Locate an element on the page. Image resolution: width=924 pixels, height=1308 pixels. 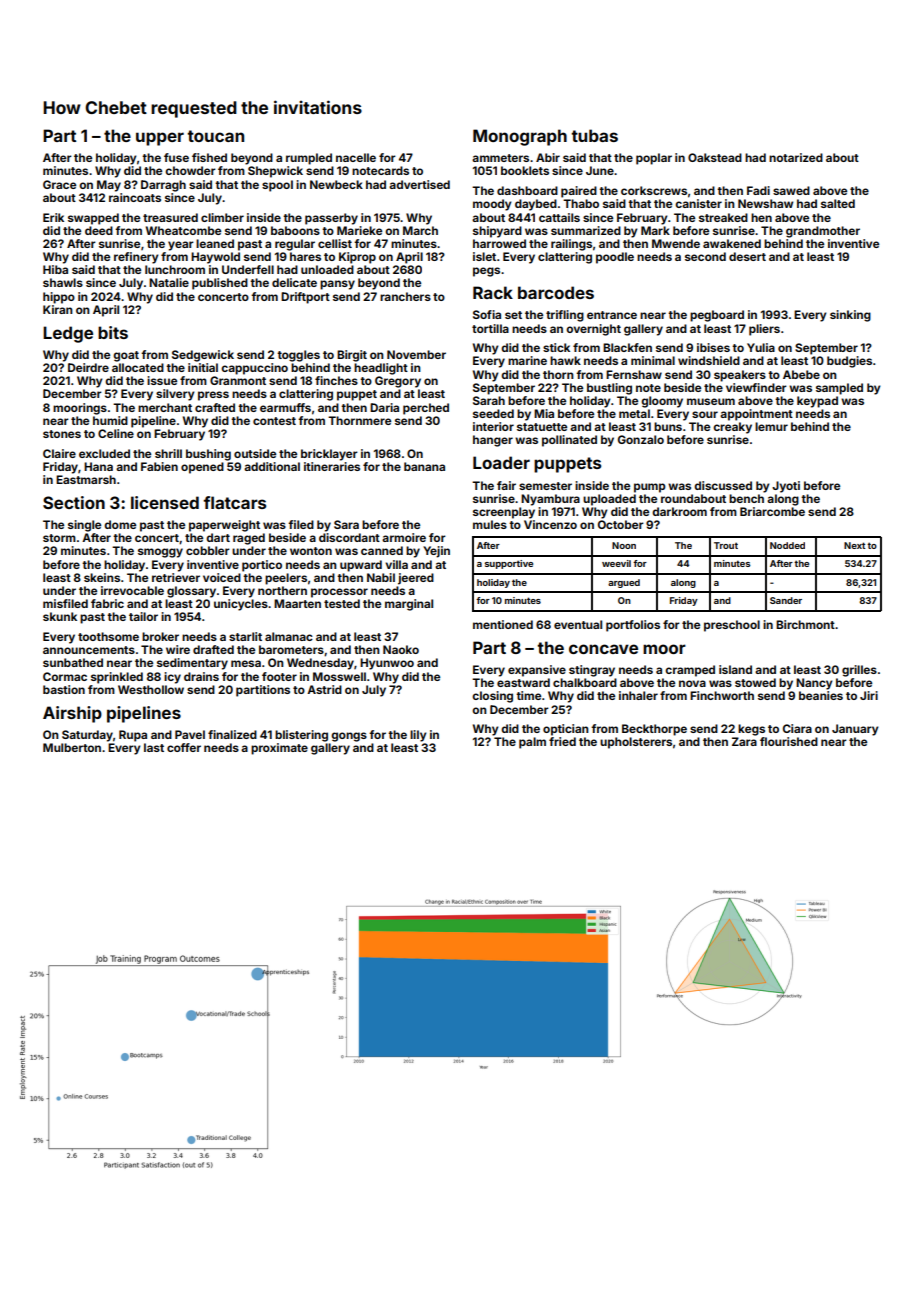
Marieke is located at coordinates (359, 230).
